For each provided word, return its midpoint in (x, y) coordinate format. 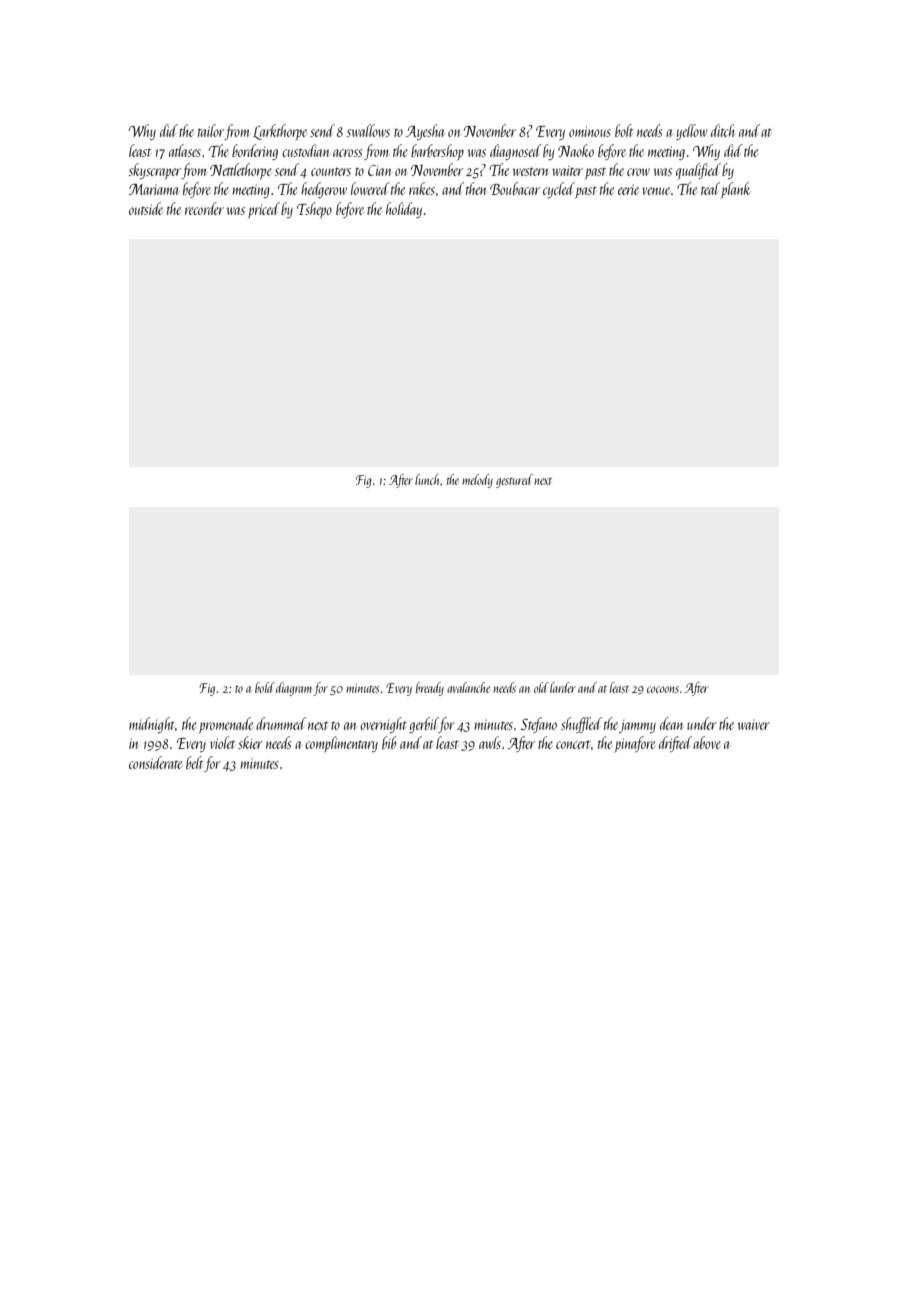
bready (430, 689)
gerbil (424, 725)
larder (563, 687)
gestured (514, 481)
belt (194, 762)
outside (146, 208)
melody (477, 481)
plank (736, 190)
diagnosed (516, 152)
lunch (428, 479)
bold (265, 687)
